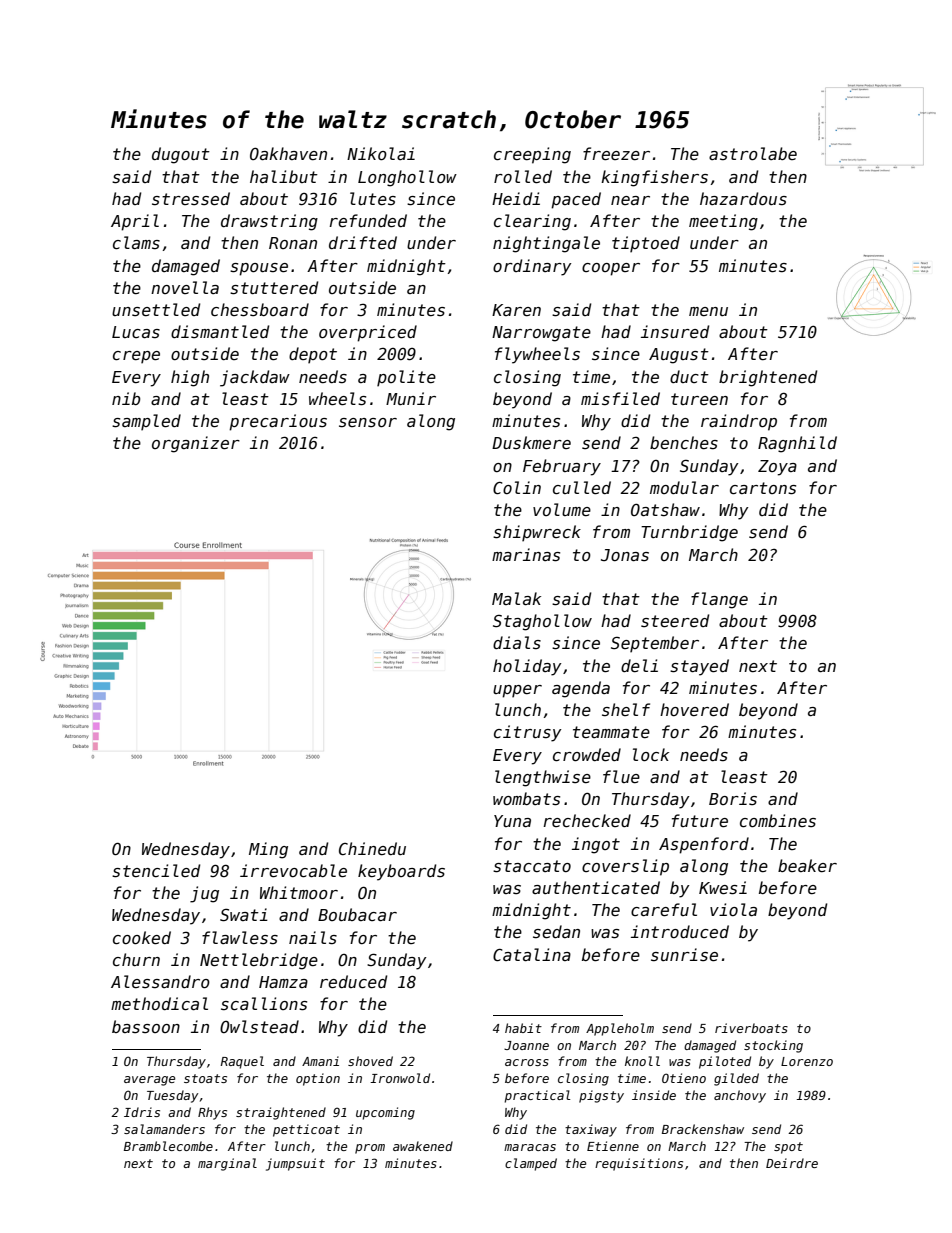  Describe the element at coordinates (639, 665) in the document. I see `deli` at that location.
